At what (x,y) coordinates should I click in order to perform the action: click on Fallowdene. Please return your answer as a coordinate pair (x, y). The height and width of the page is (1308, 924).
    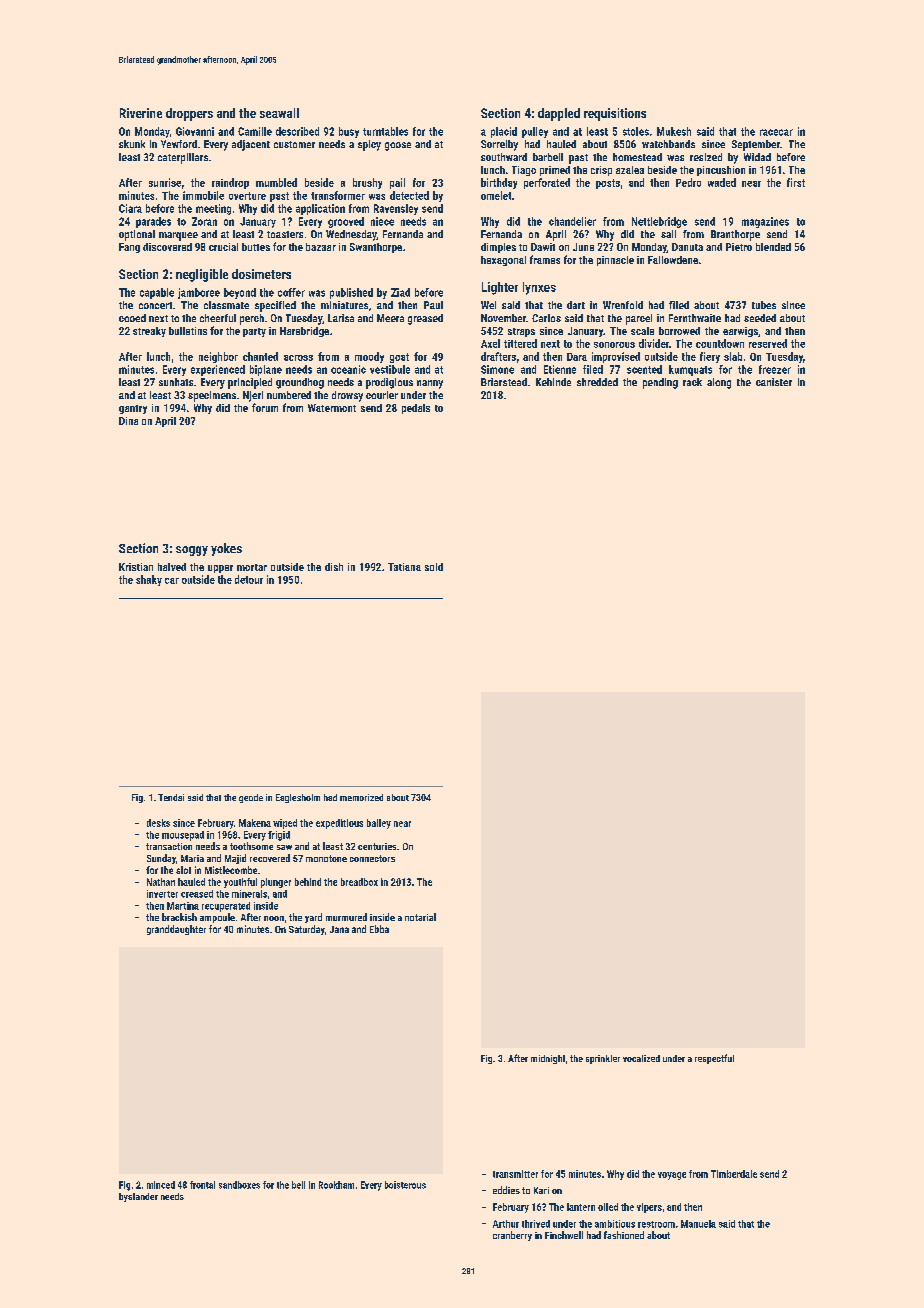
    Looking at the image, I should click on (673, 260).
